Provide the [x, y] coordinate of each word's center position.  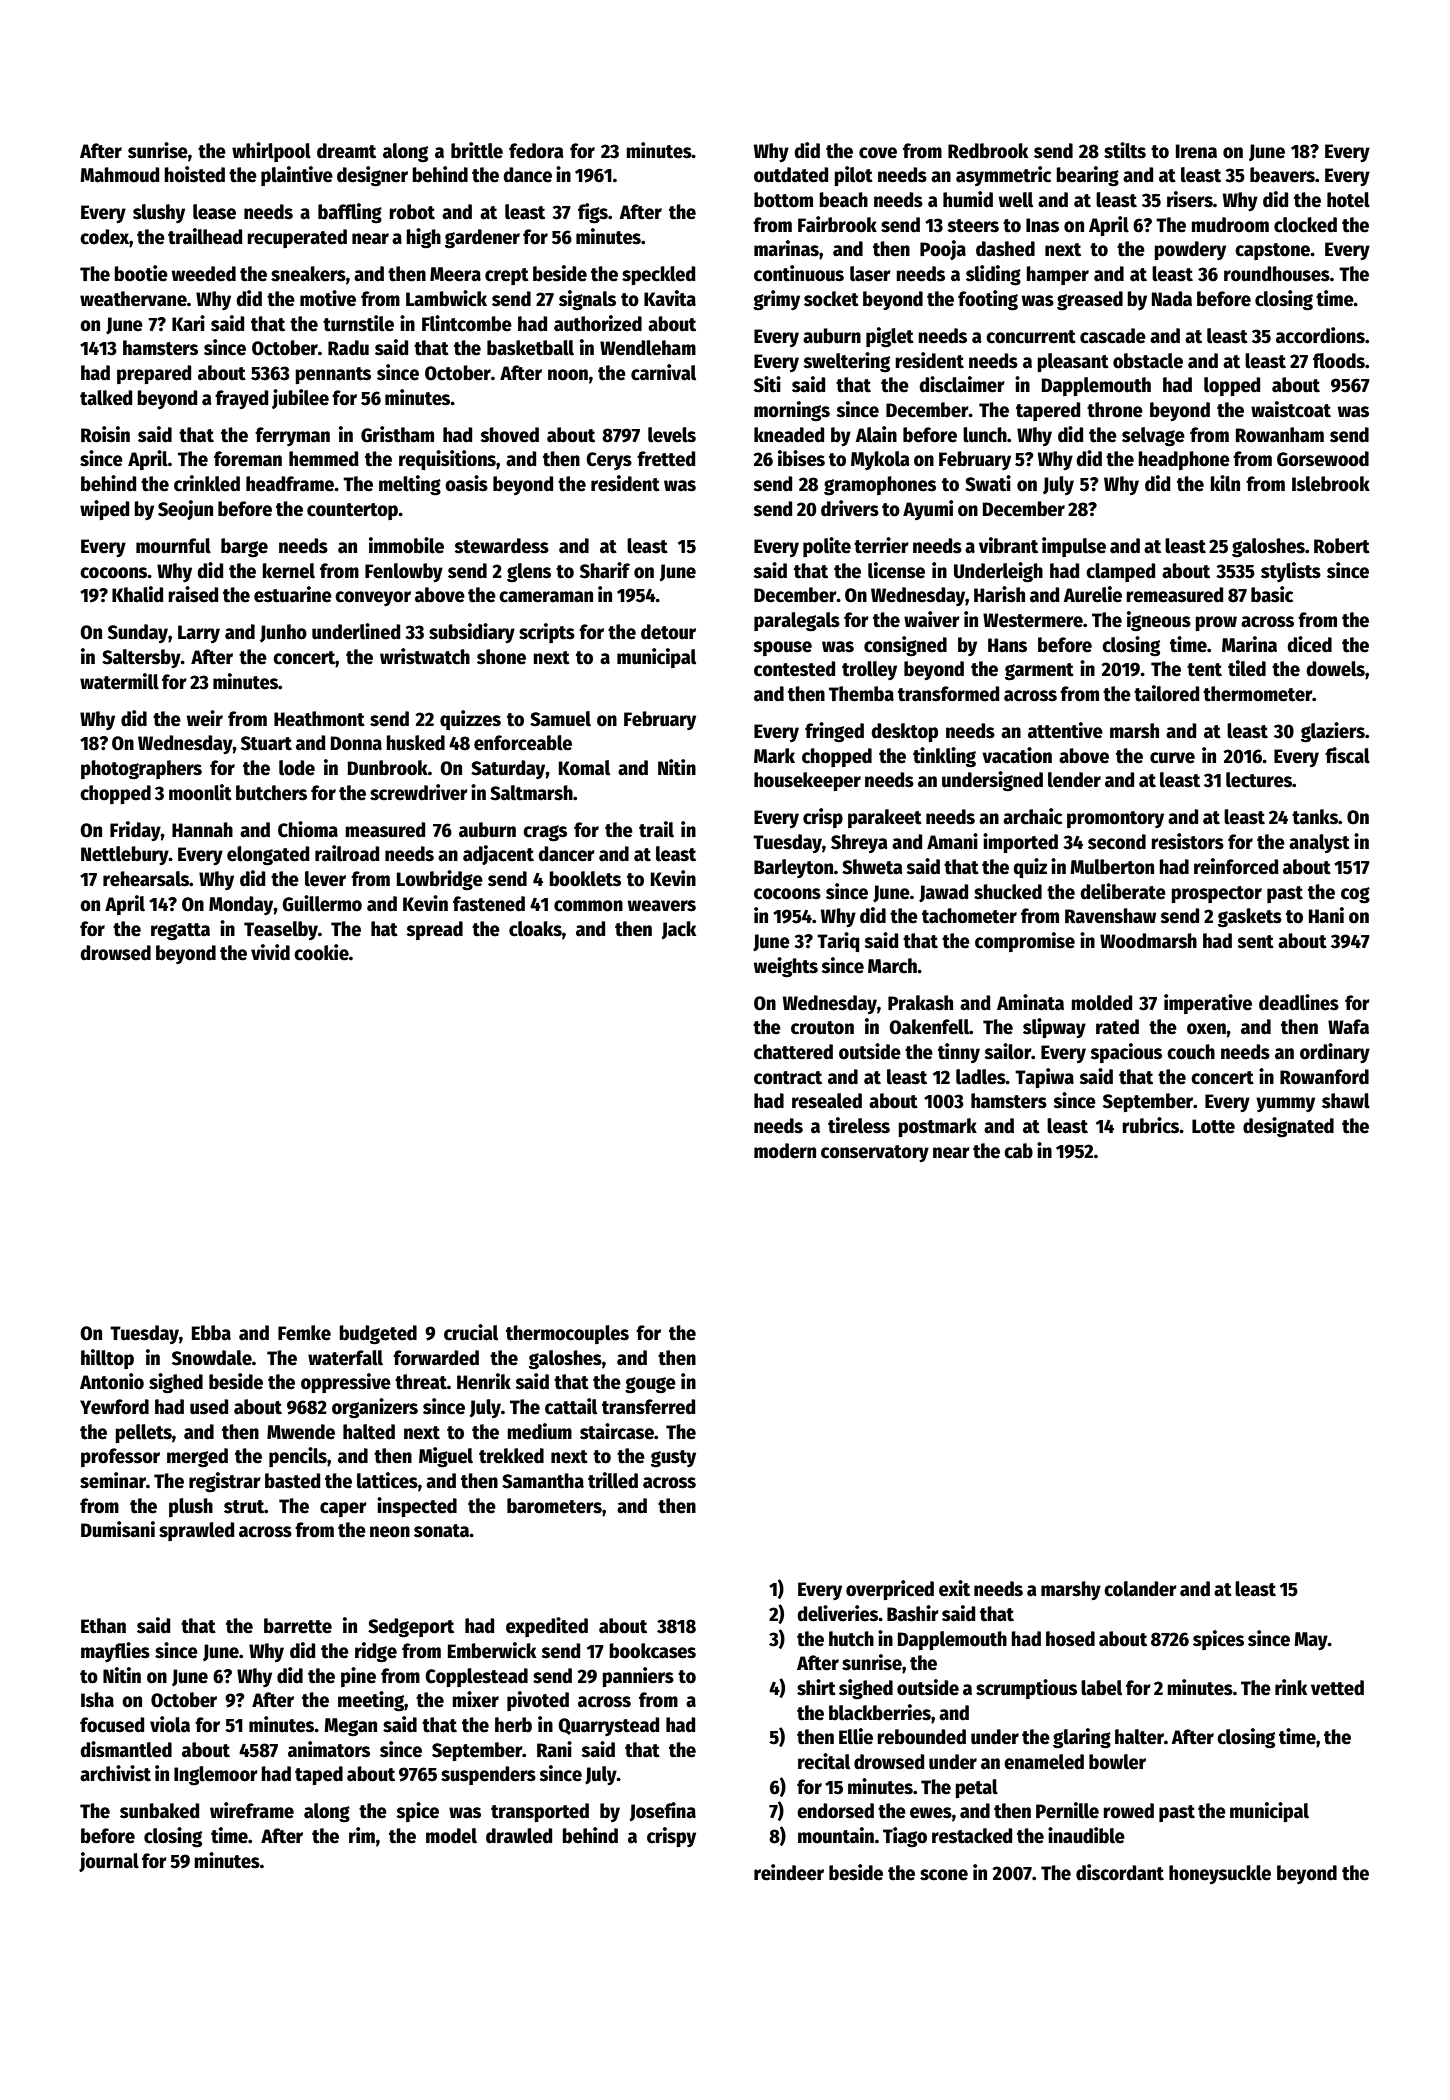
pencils [298, 1457]
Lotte [1213, 1126]
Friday [135, 831]
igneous [1159, 621]
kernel [288, 571]
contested [794, 669]
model [451, 1836]
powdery [1190, 250]
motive [328, 298]
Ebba [211, 1333]
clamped [1120, 572]
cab [1018, 1151]
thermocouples [567, 1334]
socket [831, 299]
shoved [509, 435]
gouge [650, 1385]
